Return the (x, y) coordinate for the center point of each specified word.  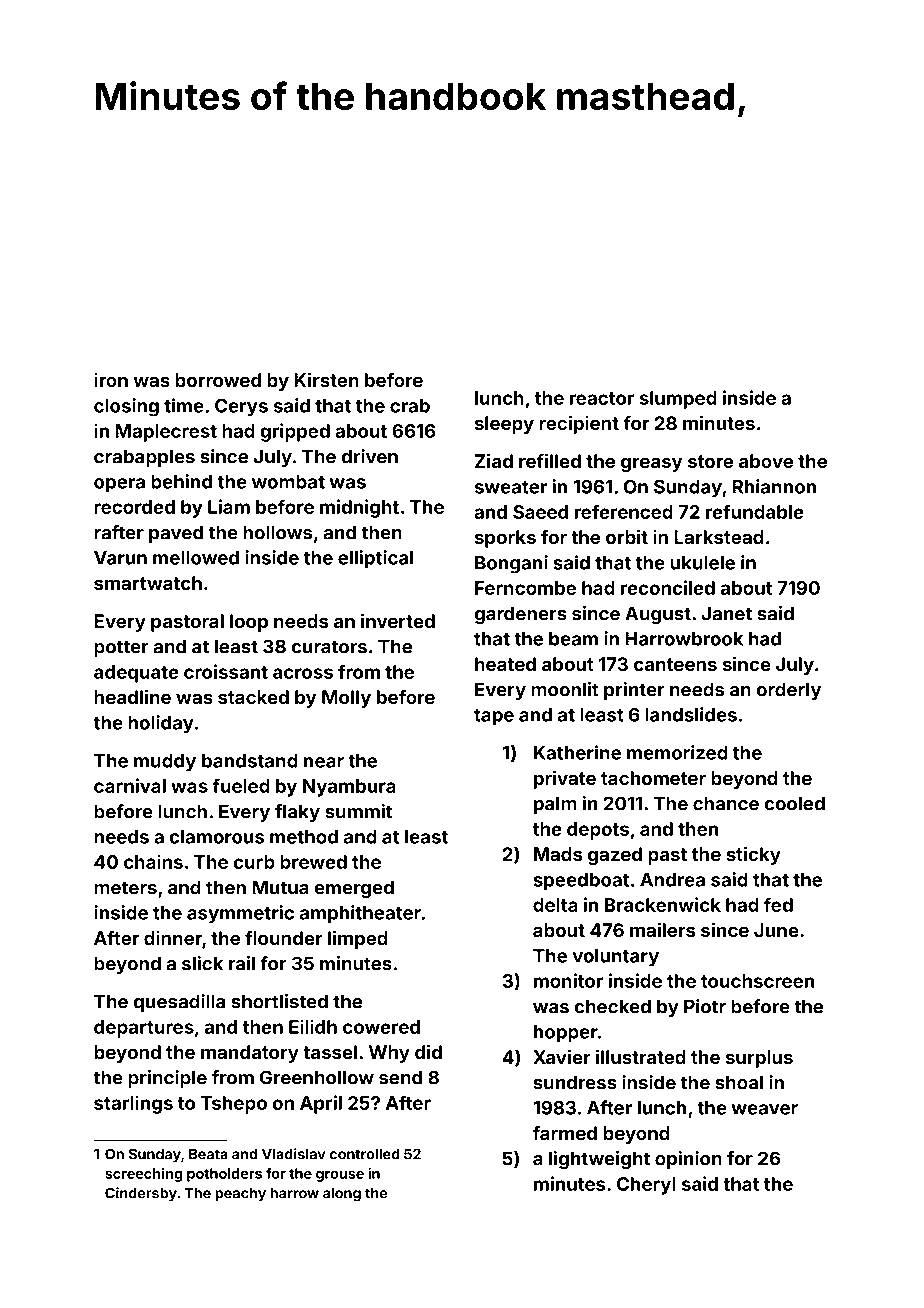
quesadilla (179, 1003)
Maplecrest (166, 433)
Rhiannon (774, 486)
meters (125, 888)
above (766, 461)
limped (358, 939)
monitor (568, 980)
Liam (229, 506)
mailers (662, 929)
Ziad (494, 460)
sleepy (504, 425)
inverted (398, 620)
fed (778, 904)
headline (132, 696)
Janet (726, 613)
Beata (208, 1154)
